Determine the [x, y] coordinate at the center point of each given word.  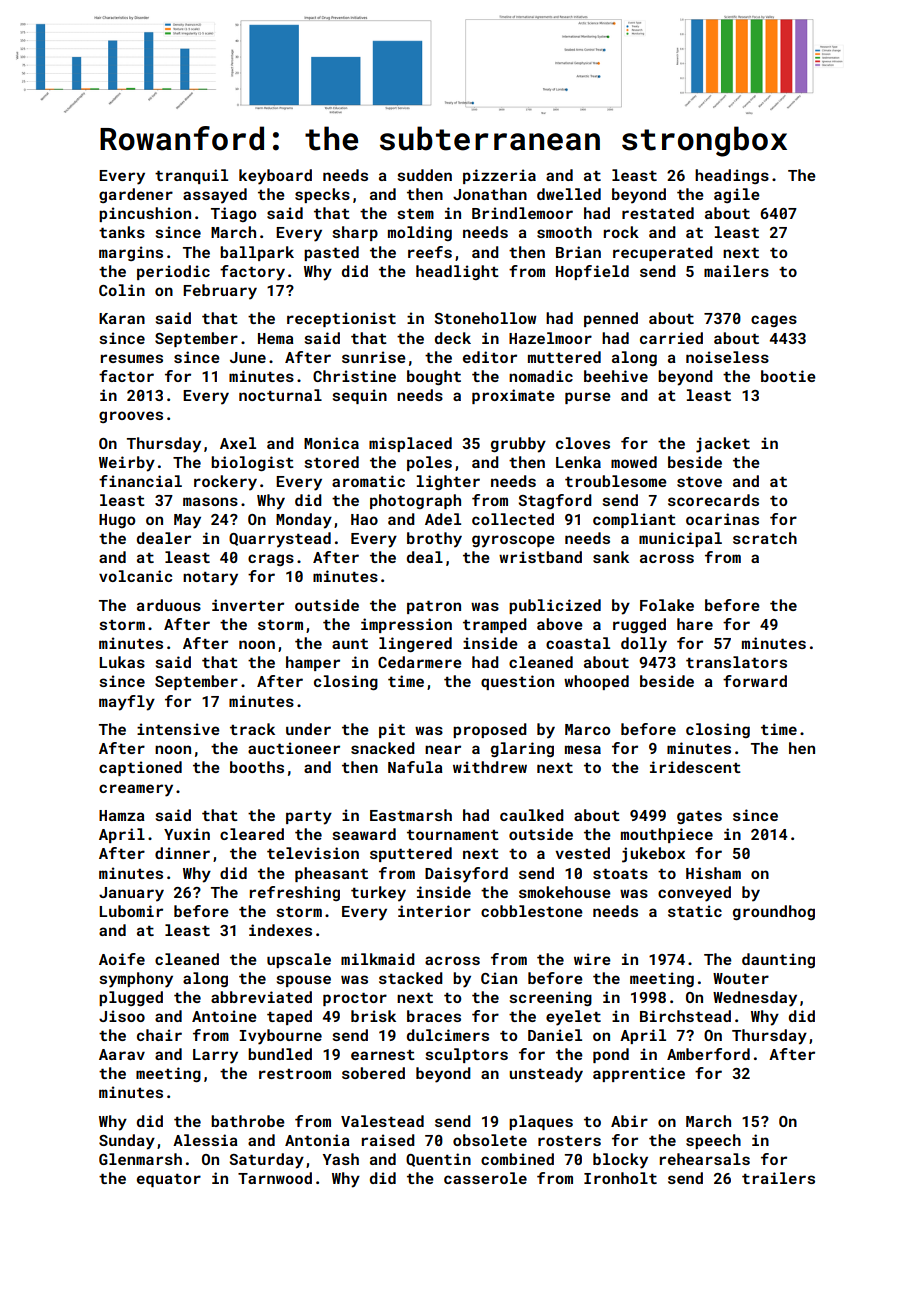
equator [169, 1180]
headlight [457, 272]
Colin [122, 290]
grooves [131, 417]
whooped [596, 682]
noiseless [727, 357]
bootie [788, 376]
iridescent [695, 767]
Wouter [741, 978]
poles [429, 463]
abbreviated [261, 997]
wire [592, 959]
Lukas [122, 662]
